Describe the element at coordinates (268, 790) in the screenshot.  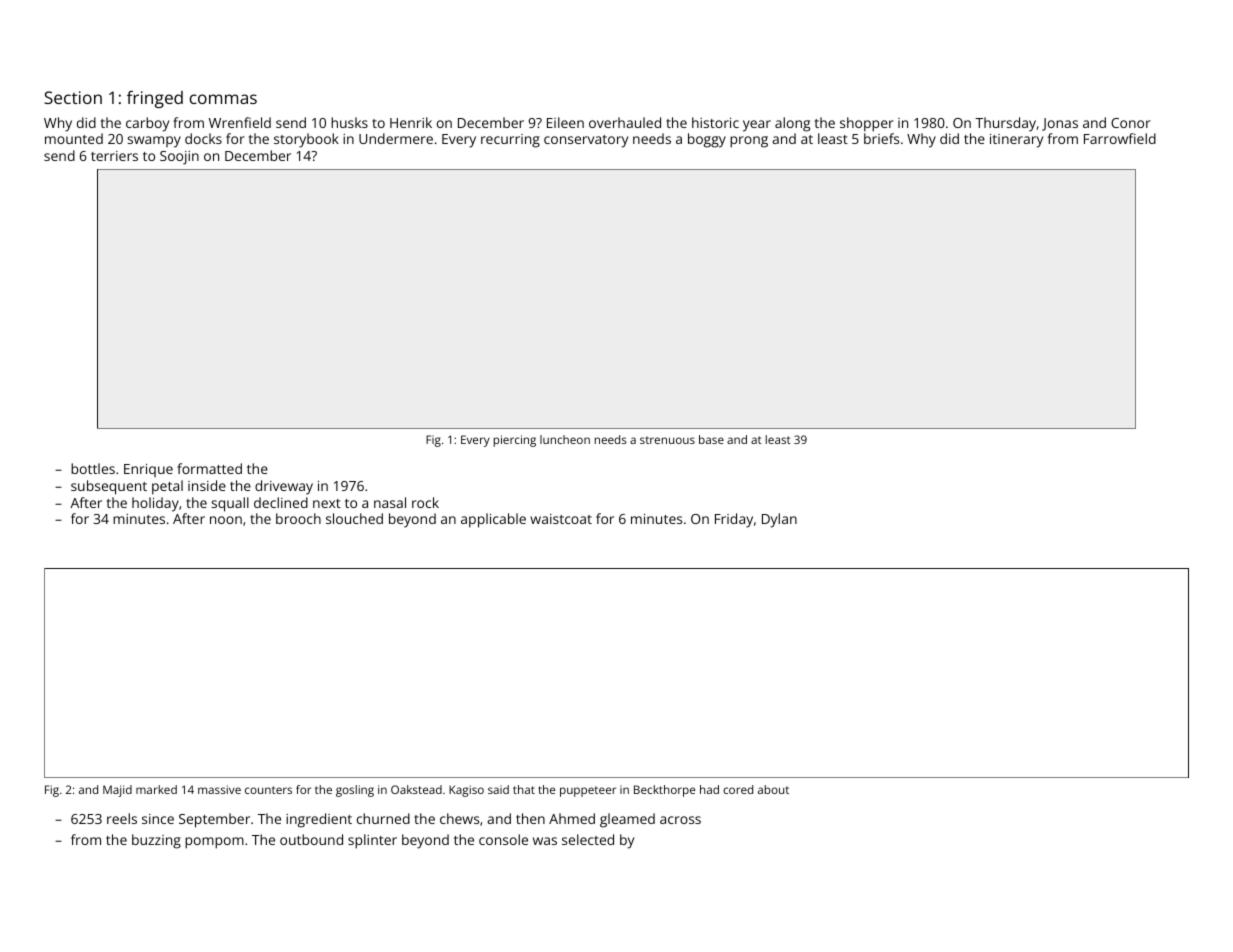
I see `counters` at that location.
